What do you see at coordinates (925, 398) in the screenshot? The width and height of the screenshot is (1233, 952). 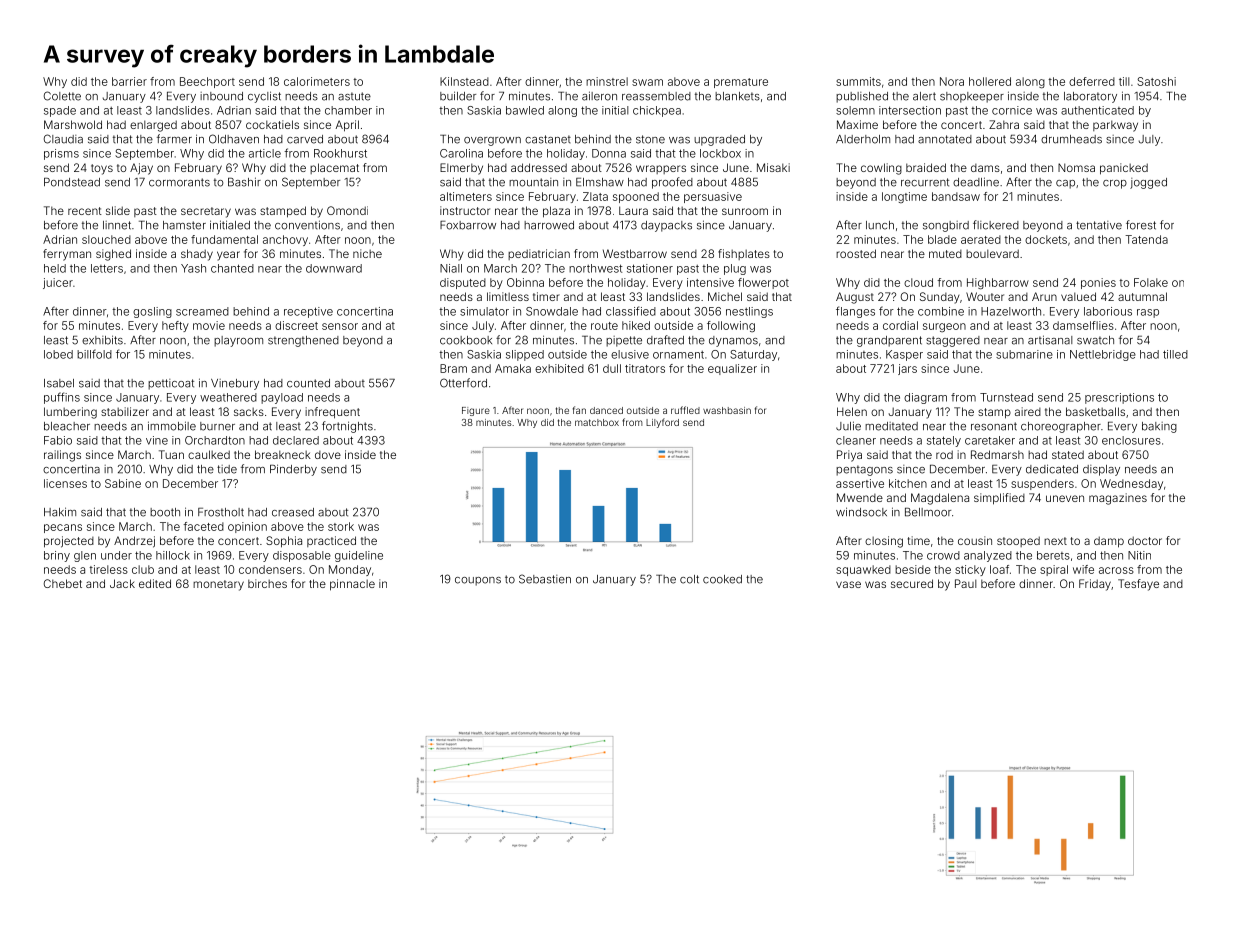 I see `diagram` at bounding box center [925, 398].
